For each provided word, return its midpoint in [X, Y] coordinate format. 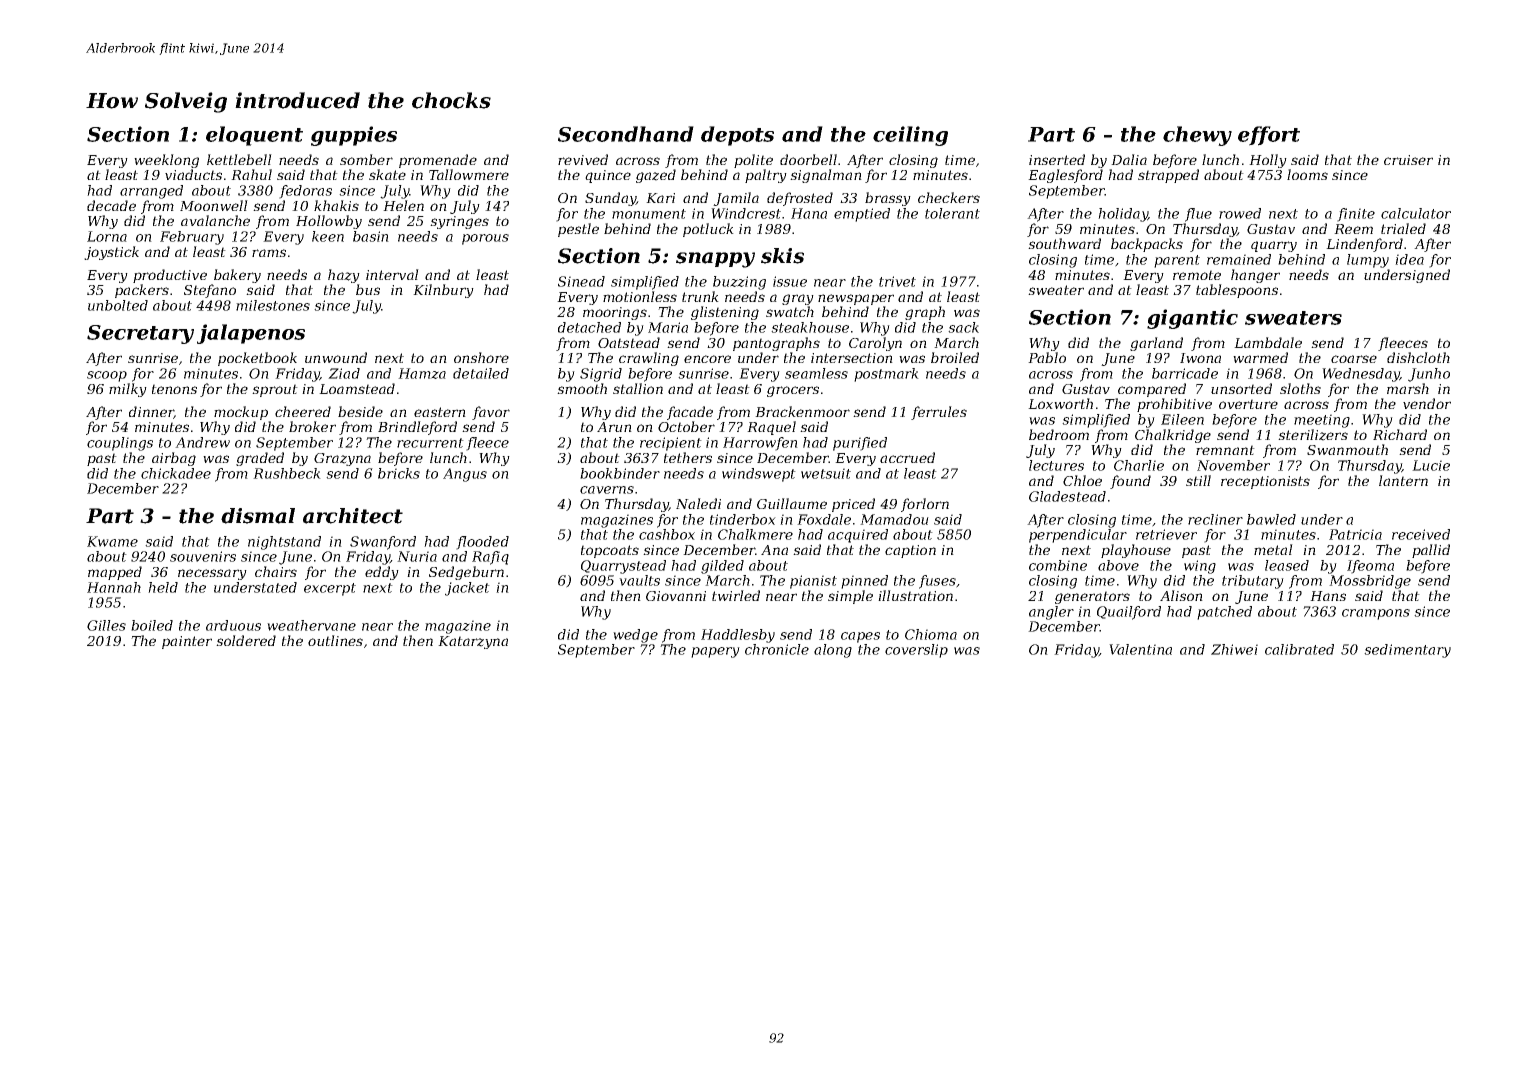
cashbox [667, 534]
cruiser [1408, 160]
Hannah [114, 587]
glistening [725, 313]
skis [782, 256]
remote [1197, 275]
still [1198, 480]
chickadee [176, 473]
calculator [1416, 213]
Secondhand [626, 134]
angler [1051, 613]
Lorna [107, 236]
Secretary [140, 334]
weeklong [166, 161]
